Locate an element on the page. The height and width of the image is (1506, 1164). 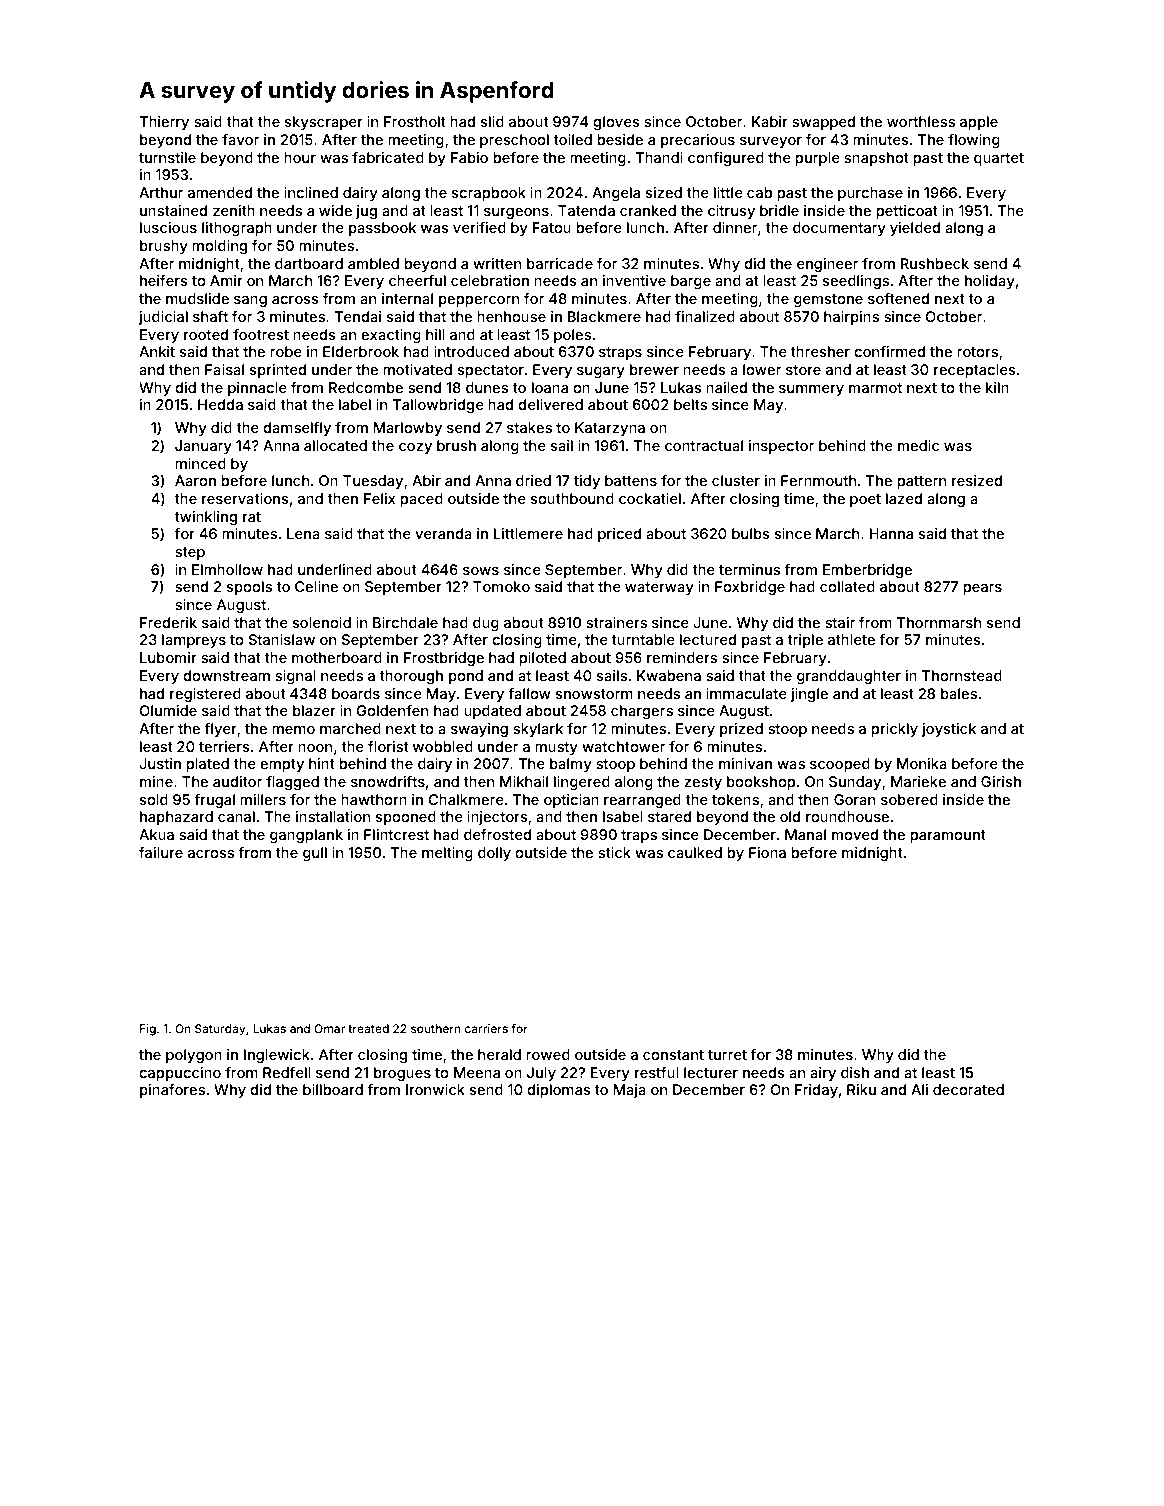
allocated is located at coordinates (335, 445).
